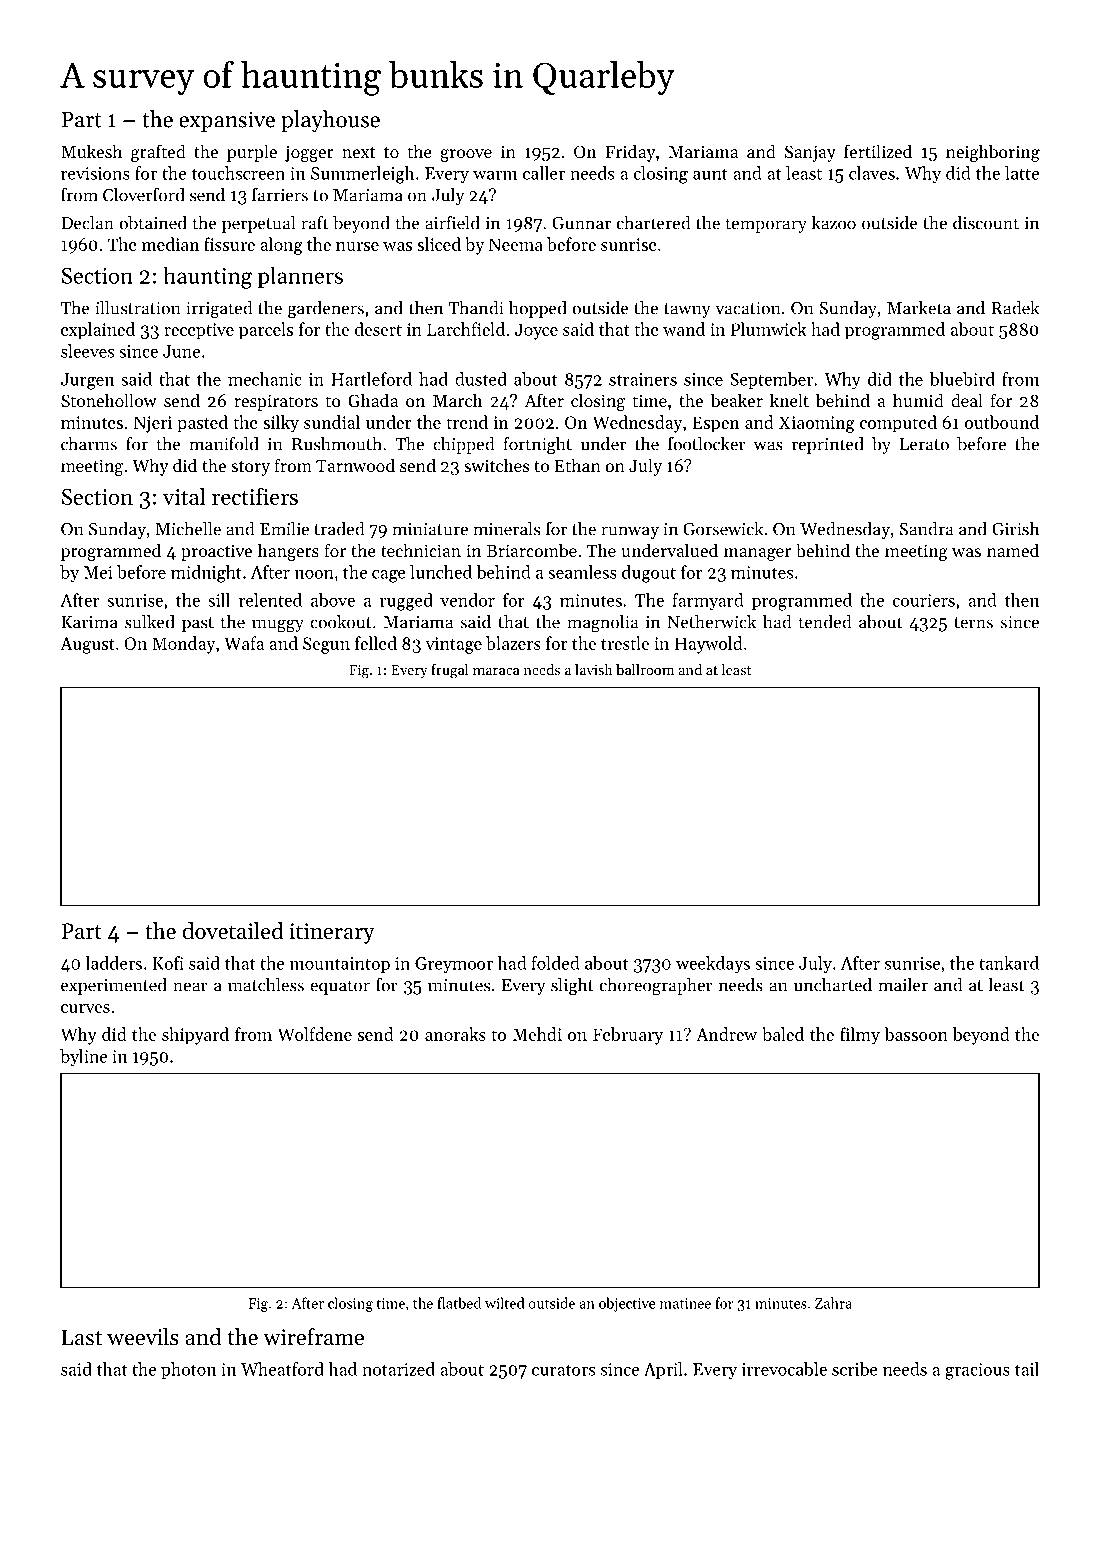  Describe the element at coordinates (89, 444) in the screenshot. I see `charms` at that location.
